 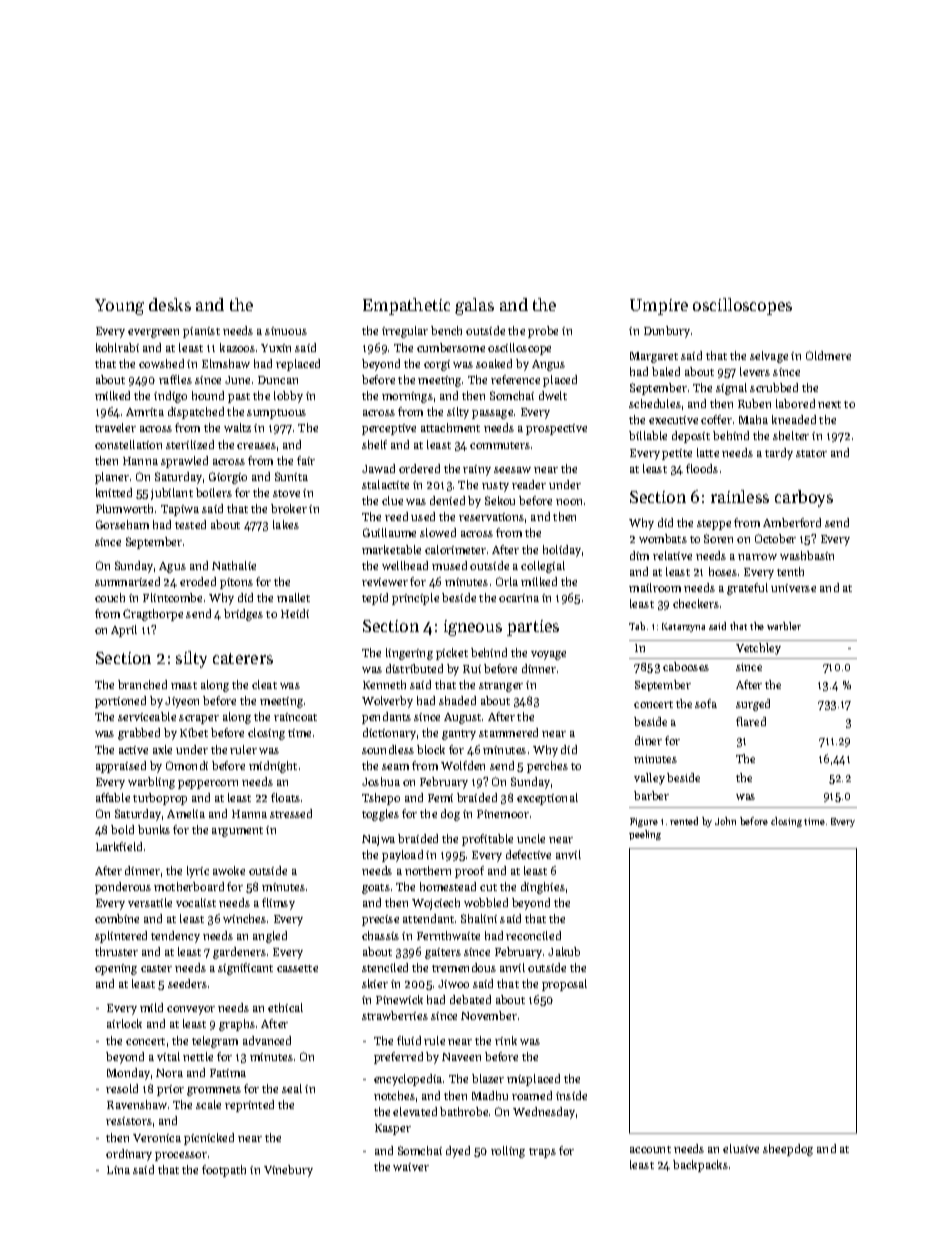 I want to click on flared, so click(x=751, y=721).
